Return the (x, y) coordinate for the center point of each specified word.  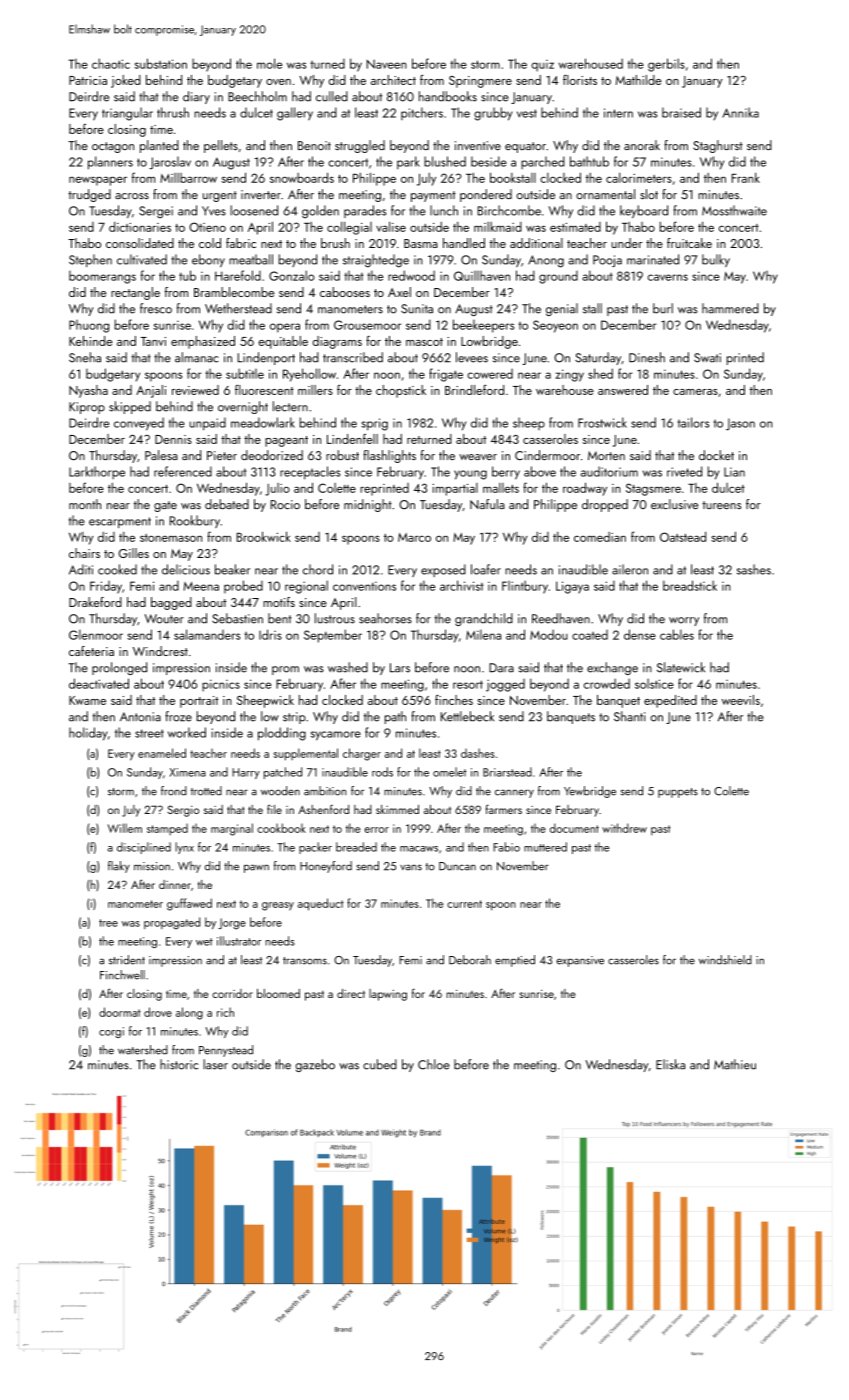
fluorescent (264, 390)
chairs (84, 553)
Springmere (480, 82)
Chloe (434, 1064)
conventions (364, 586)
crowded (607, 683)
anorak (642, 145)
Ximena (188, 772)
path (395, 717)
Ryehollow (309, 375)
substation (161, 63)
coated (590, 635)
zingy (569, 375)
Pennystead (226, 1051)
